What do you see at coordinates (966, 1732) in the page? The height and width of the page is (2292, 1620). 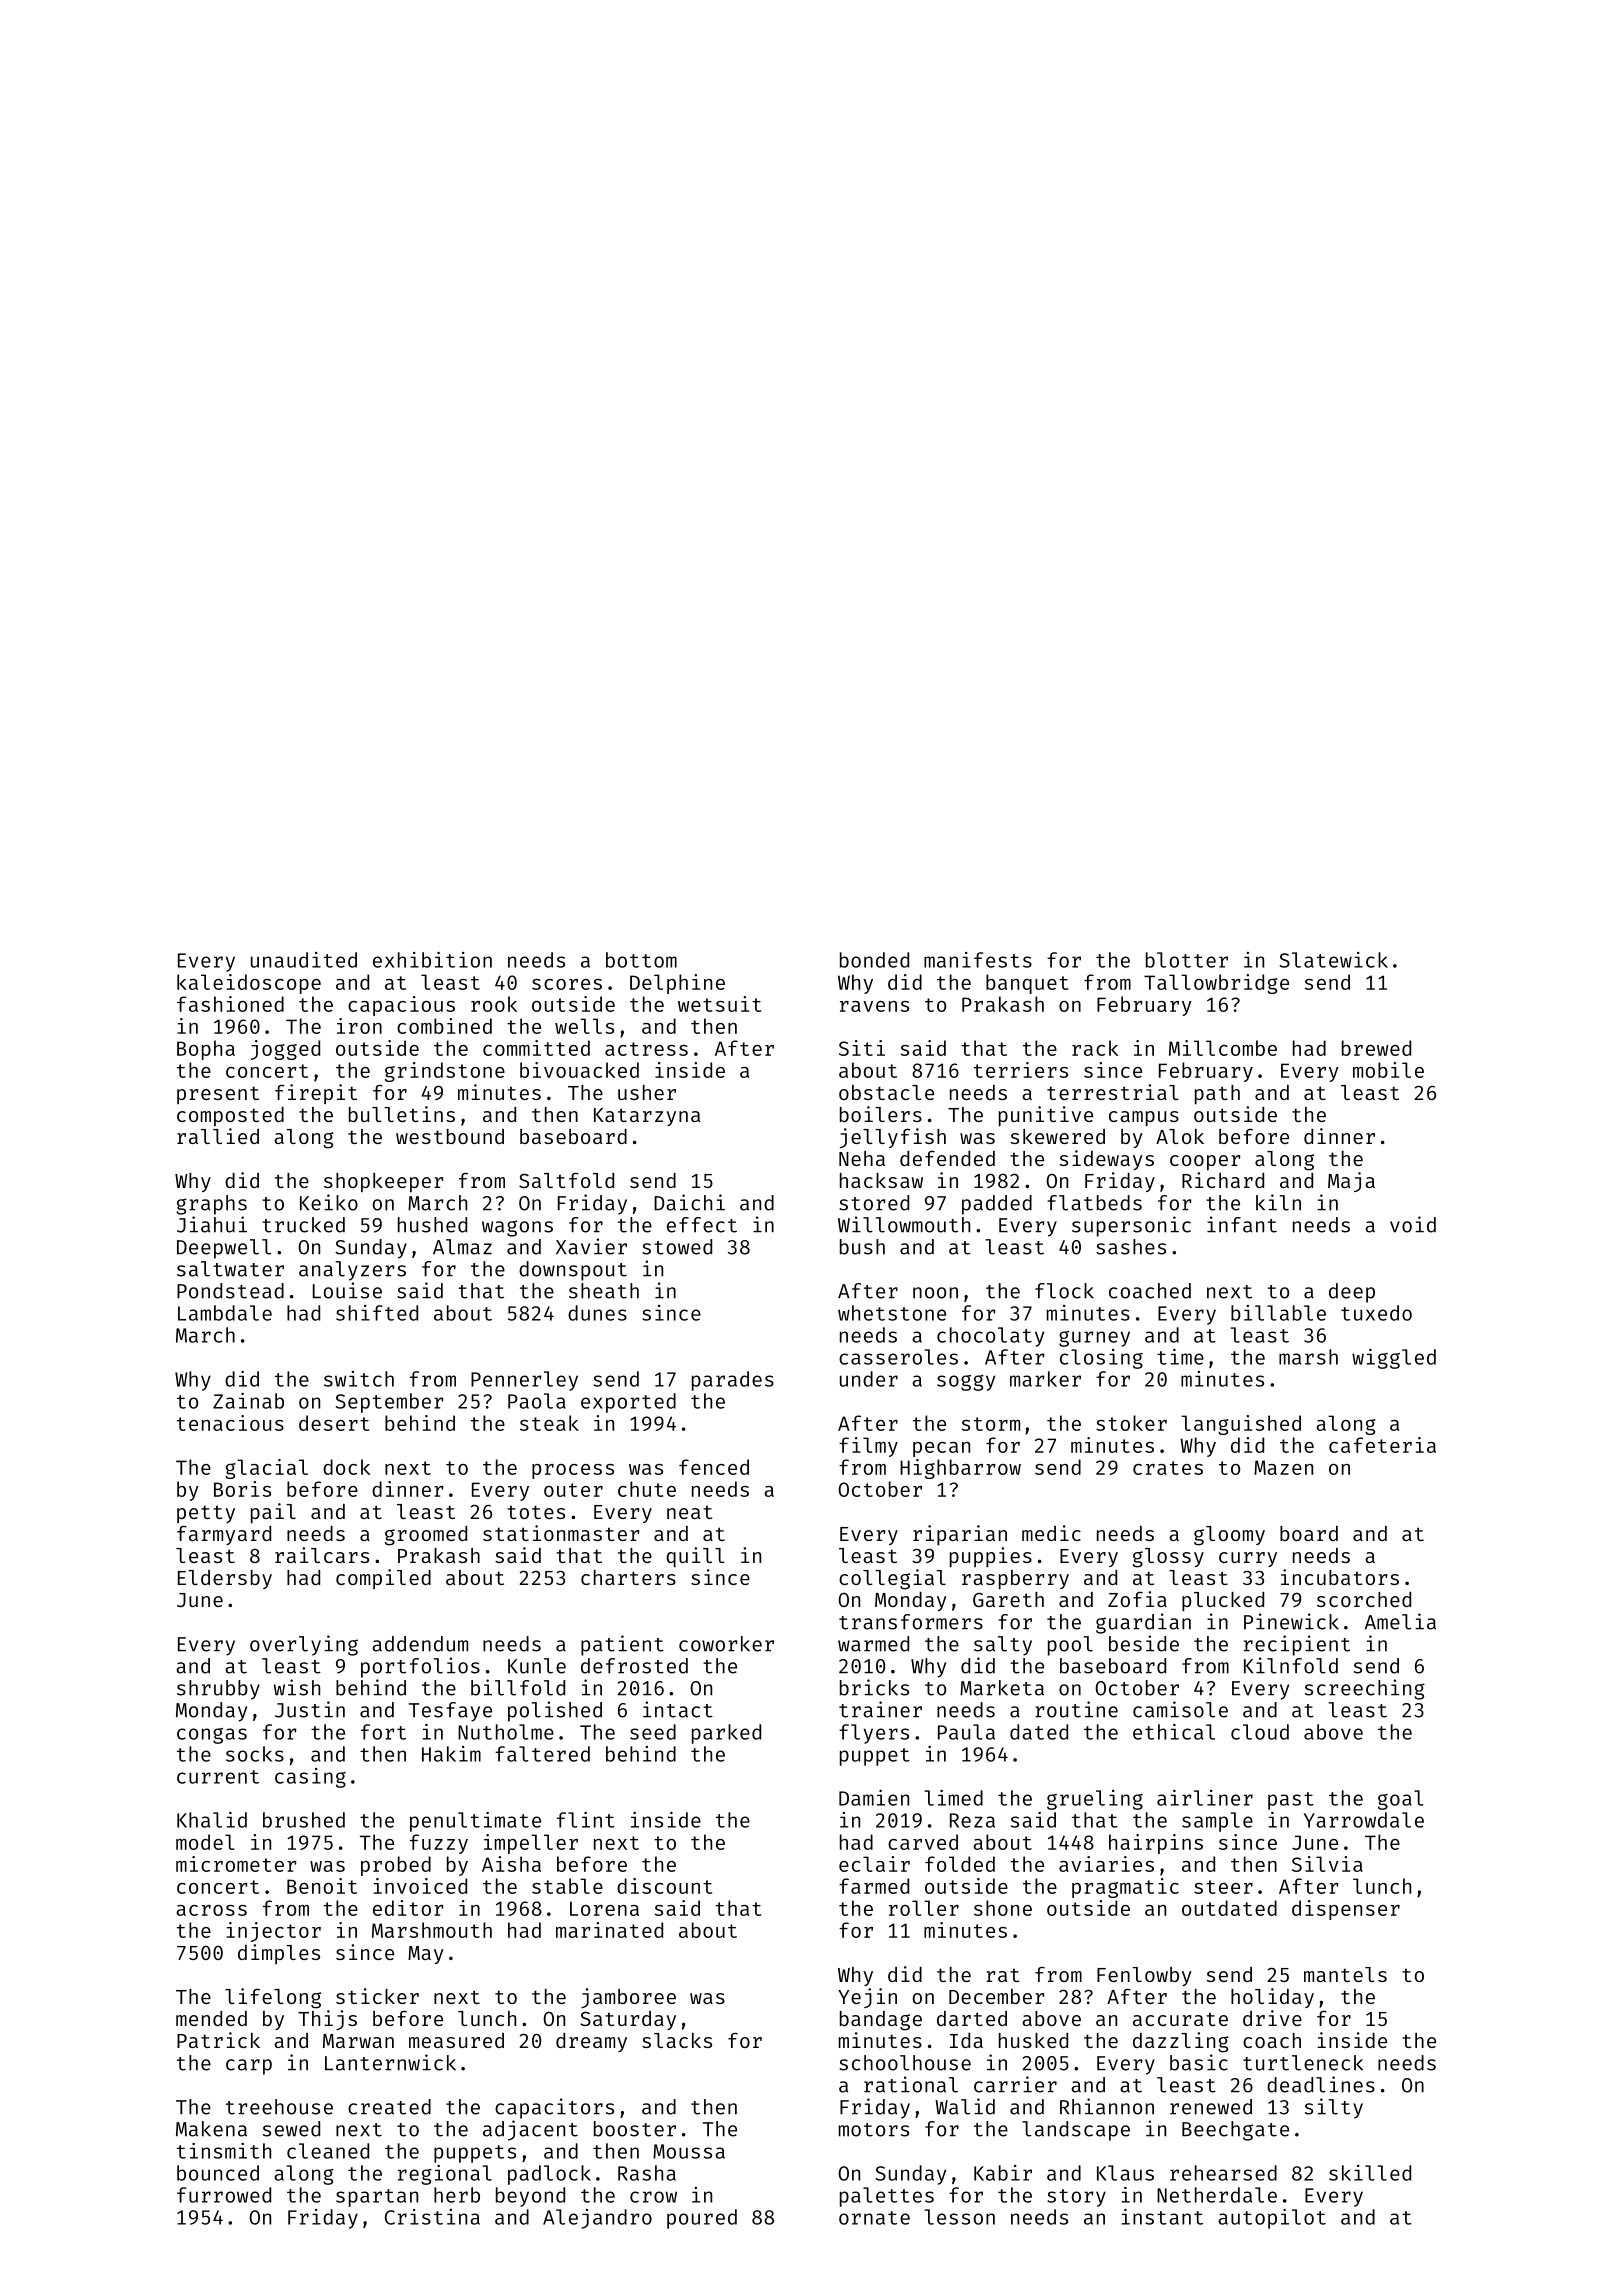 I see `Paula` at bounding box center [966, 1732].
